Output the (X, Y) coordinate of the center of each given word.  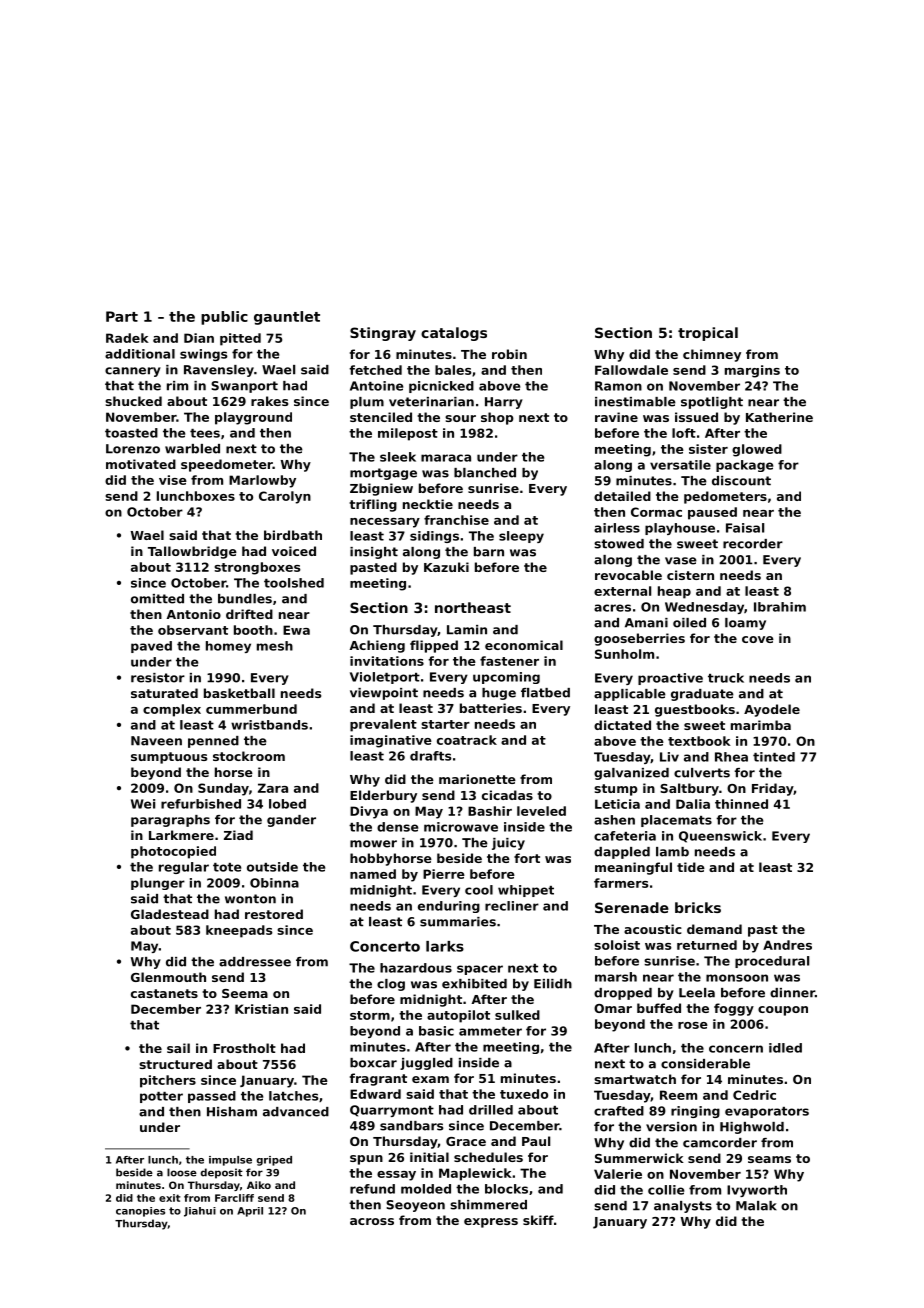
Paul (536, 1141)
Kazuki (446, 567)
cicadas (507, 795)
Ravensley (219, 371)
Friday (772, 789)
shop (497, 418)
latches (294, 1096)
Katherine (779, 417)
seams (769, 1159)
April (250, 1212)
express (491, 1223)
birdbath (293, 535)
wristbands (269, 725)
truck (726, 678)
